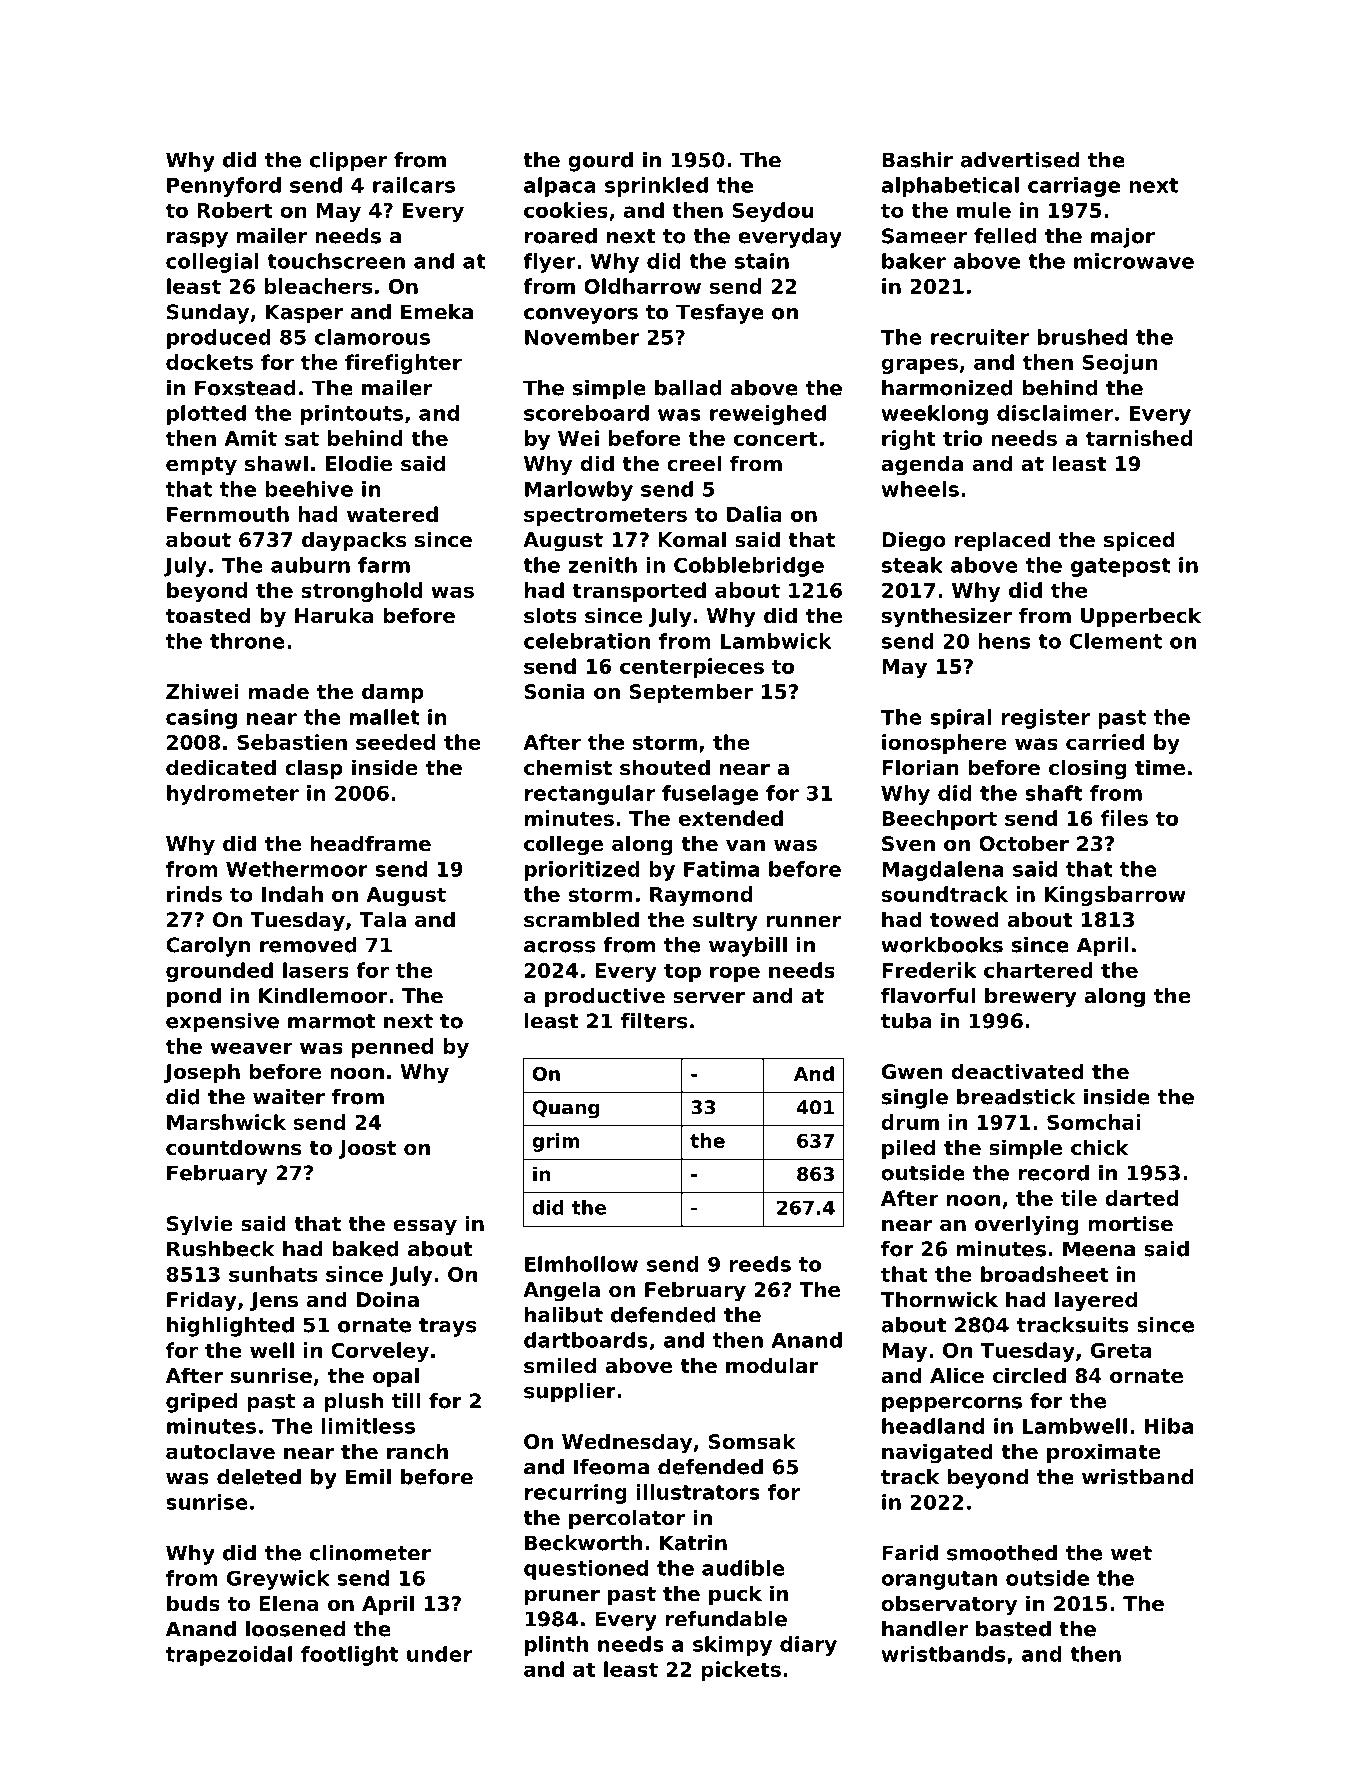 This screenshot has width=1367, height=1769. Describe the element at coordinates (928, 995) in the screenshot. I see `flavorful` at that location.
